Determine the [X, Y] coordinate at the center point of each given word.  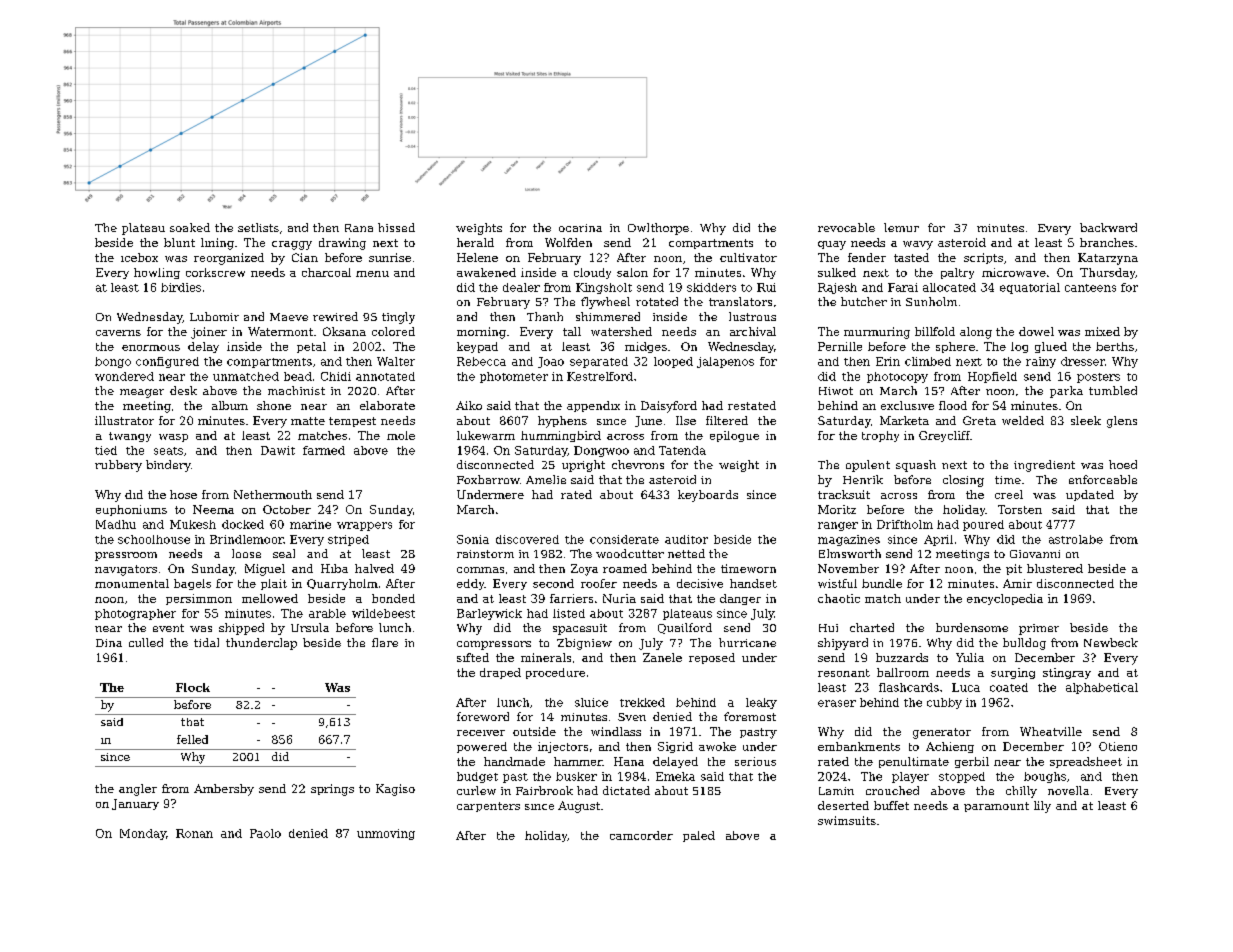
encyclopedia [1005, 599]
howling [157, 273]
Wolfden [568, 242]
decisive [700, 583]
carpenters [488, 807]
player [910, 777]
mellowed [270, 598]
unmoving [386, 834]
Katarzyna [1108, 259]
